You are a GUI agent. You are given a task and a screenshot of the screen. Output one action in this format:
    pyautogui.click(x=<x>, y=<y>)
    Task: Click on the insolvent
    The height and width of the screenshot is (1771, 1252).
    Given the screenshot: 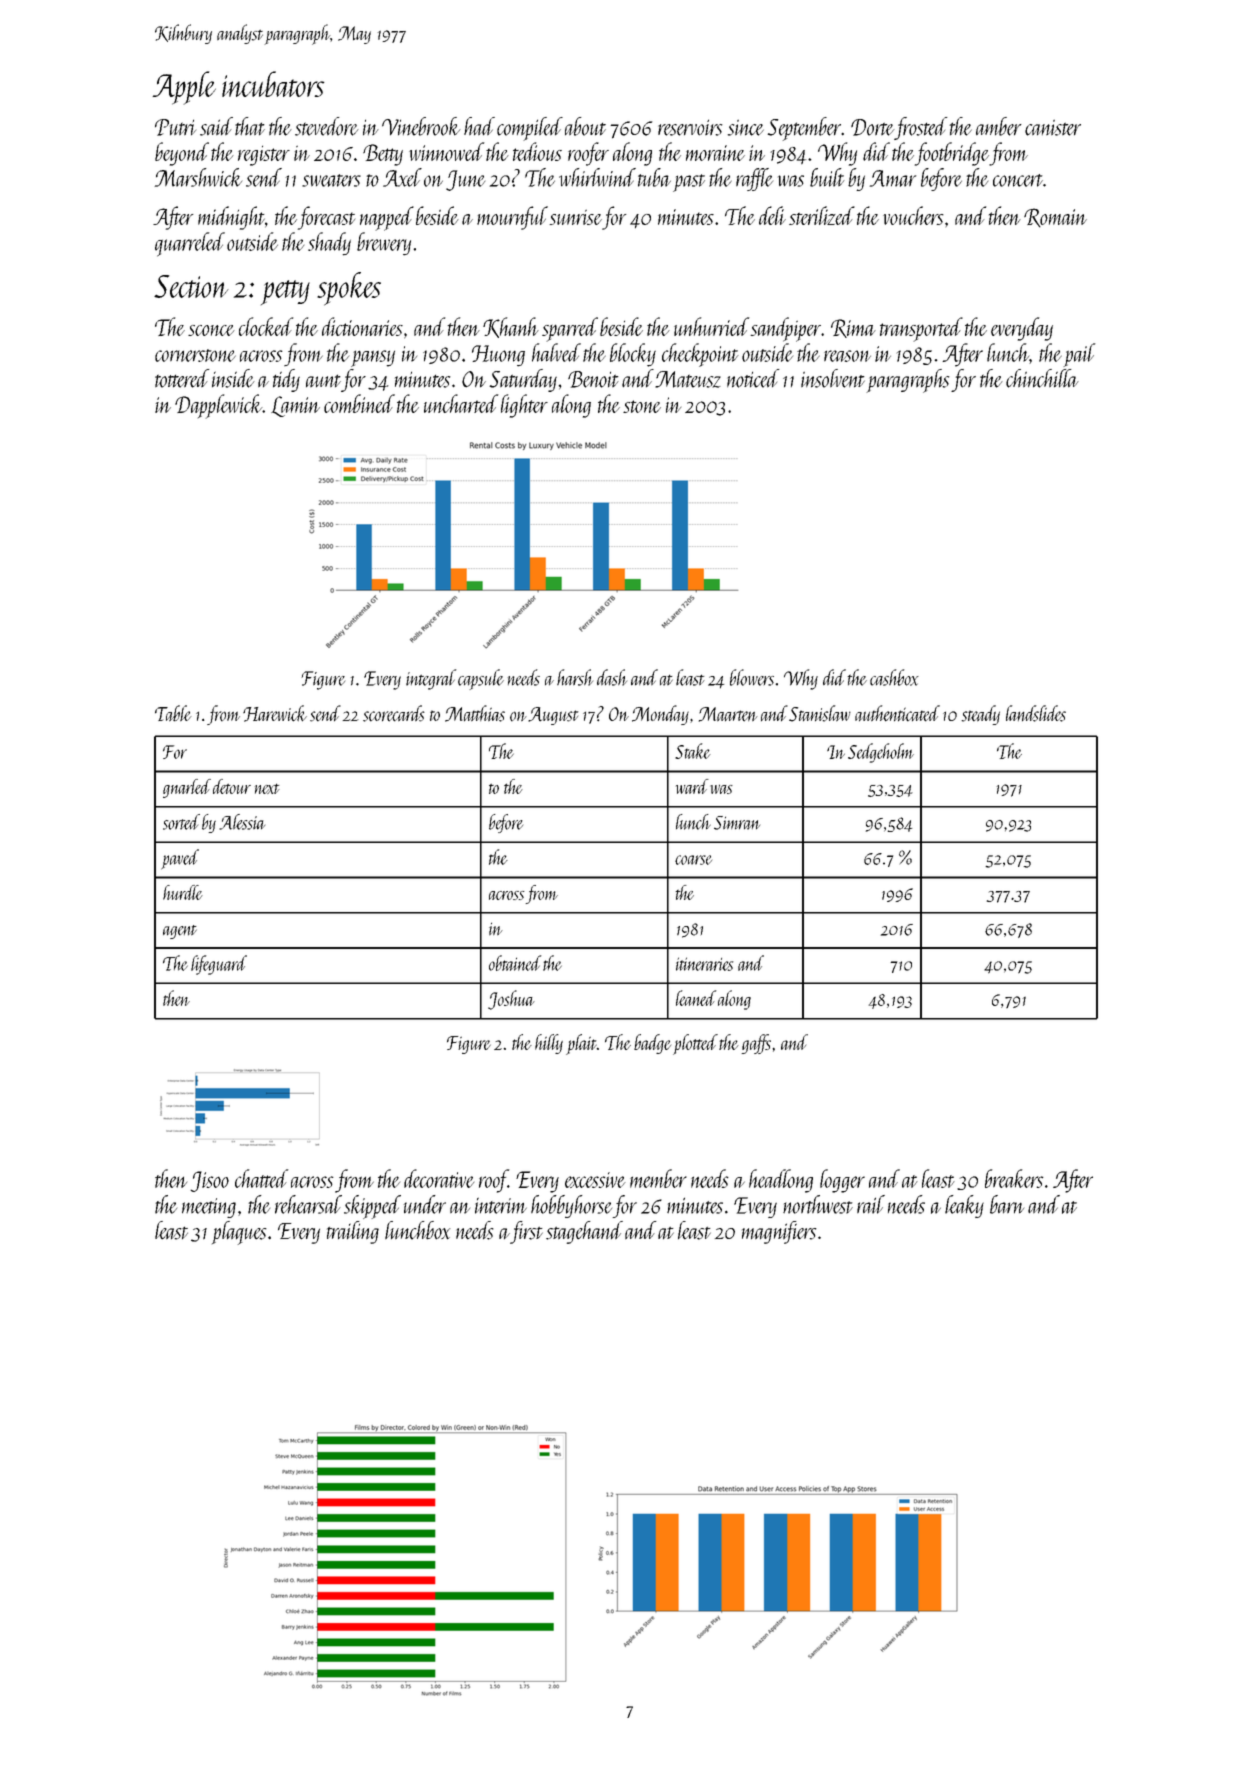 What is the action you would take?
    pyautogui.click(x=833, y=378)
